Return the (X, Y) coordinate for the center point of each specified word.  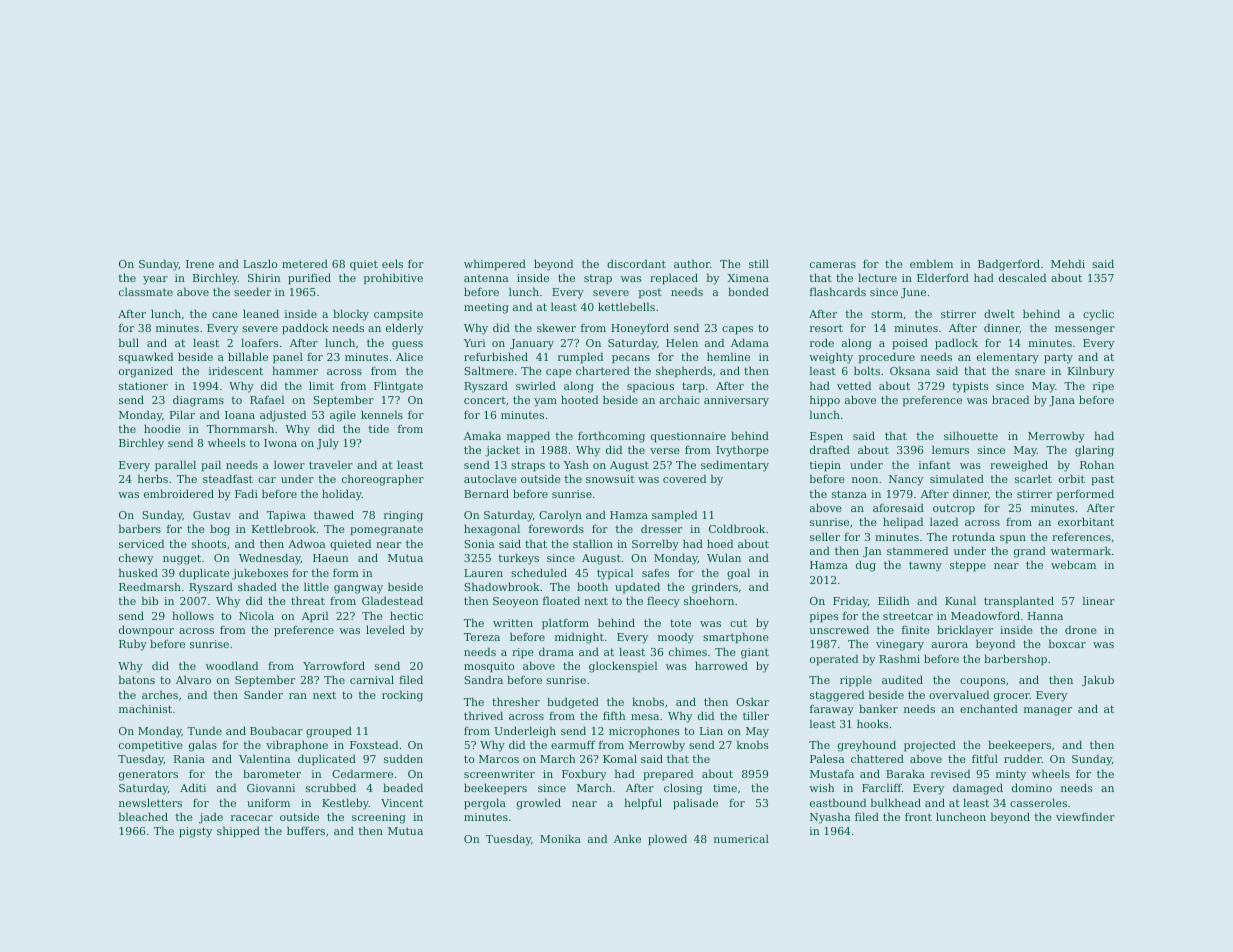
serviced (141, 543)
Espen (826, 437)
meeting (486, 308)
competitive (151, 746)
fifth (614, 715)
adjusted (283, 416)
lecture (877, 277)
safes (655, 573)
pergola (485, 804)
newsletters (150, 802)
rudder (1023, 758)
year (155, 280)
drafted (830, 449)
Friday (850, 602)
